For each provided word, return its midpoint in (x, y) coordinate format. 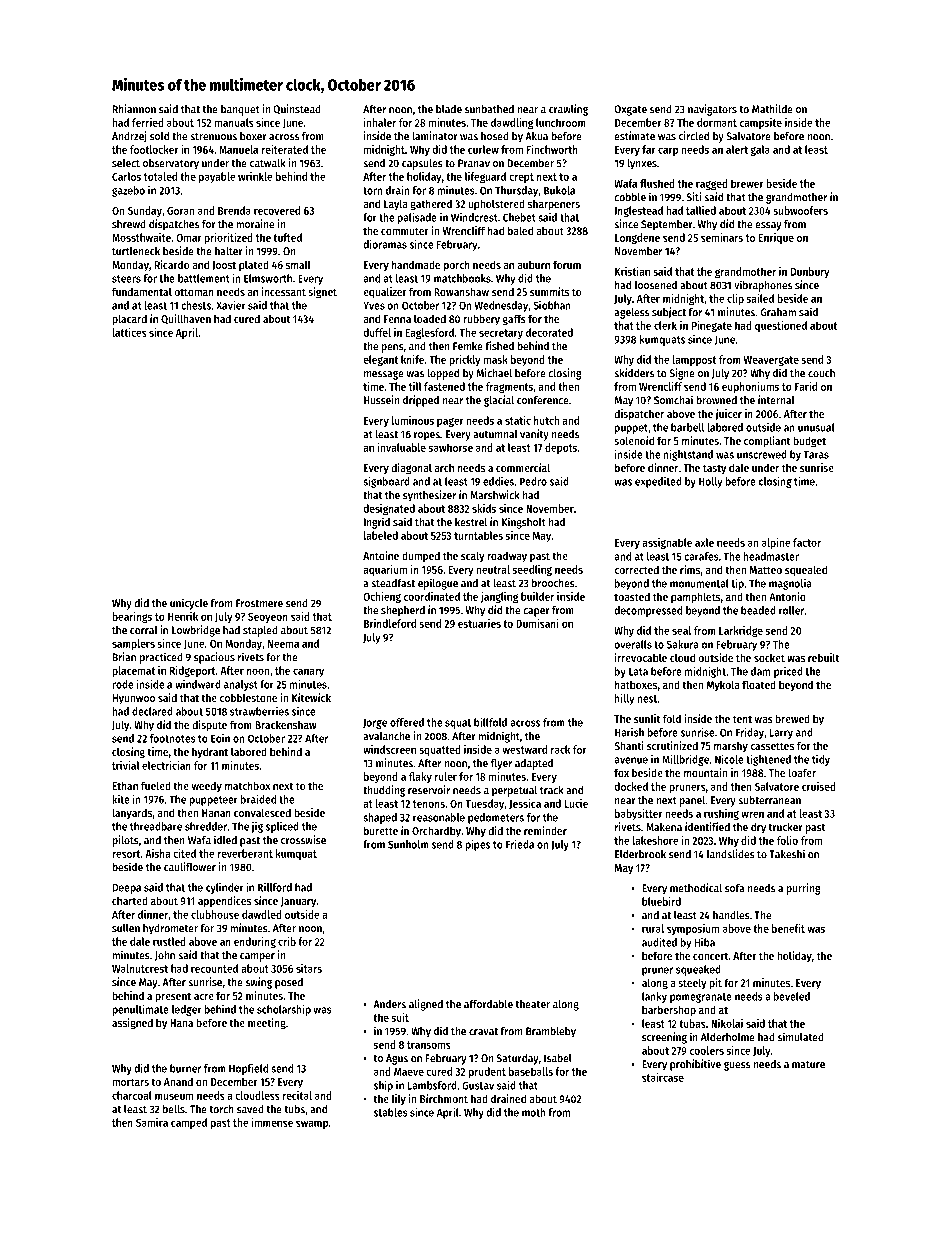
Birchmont (444, 1098)
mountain (705, 772)
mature (808, 1065)
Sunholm (408, 844)
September (667, 225)
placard (129, 320)
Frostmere (259, 603)
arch (444, 467)
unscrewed (762, 454)
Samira (152, 1122)
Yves (374, 305)
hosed (495, 136)
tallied (701, 210)
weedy (206, 787)
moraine (255, 224)
